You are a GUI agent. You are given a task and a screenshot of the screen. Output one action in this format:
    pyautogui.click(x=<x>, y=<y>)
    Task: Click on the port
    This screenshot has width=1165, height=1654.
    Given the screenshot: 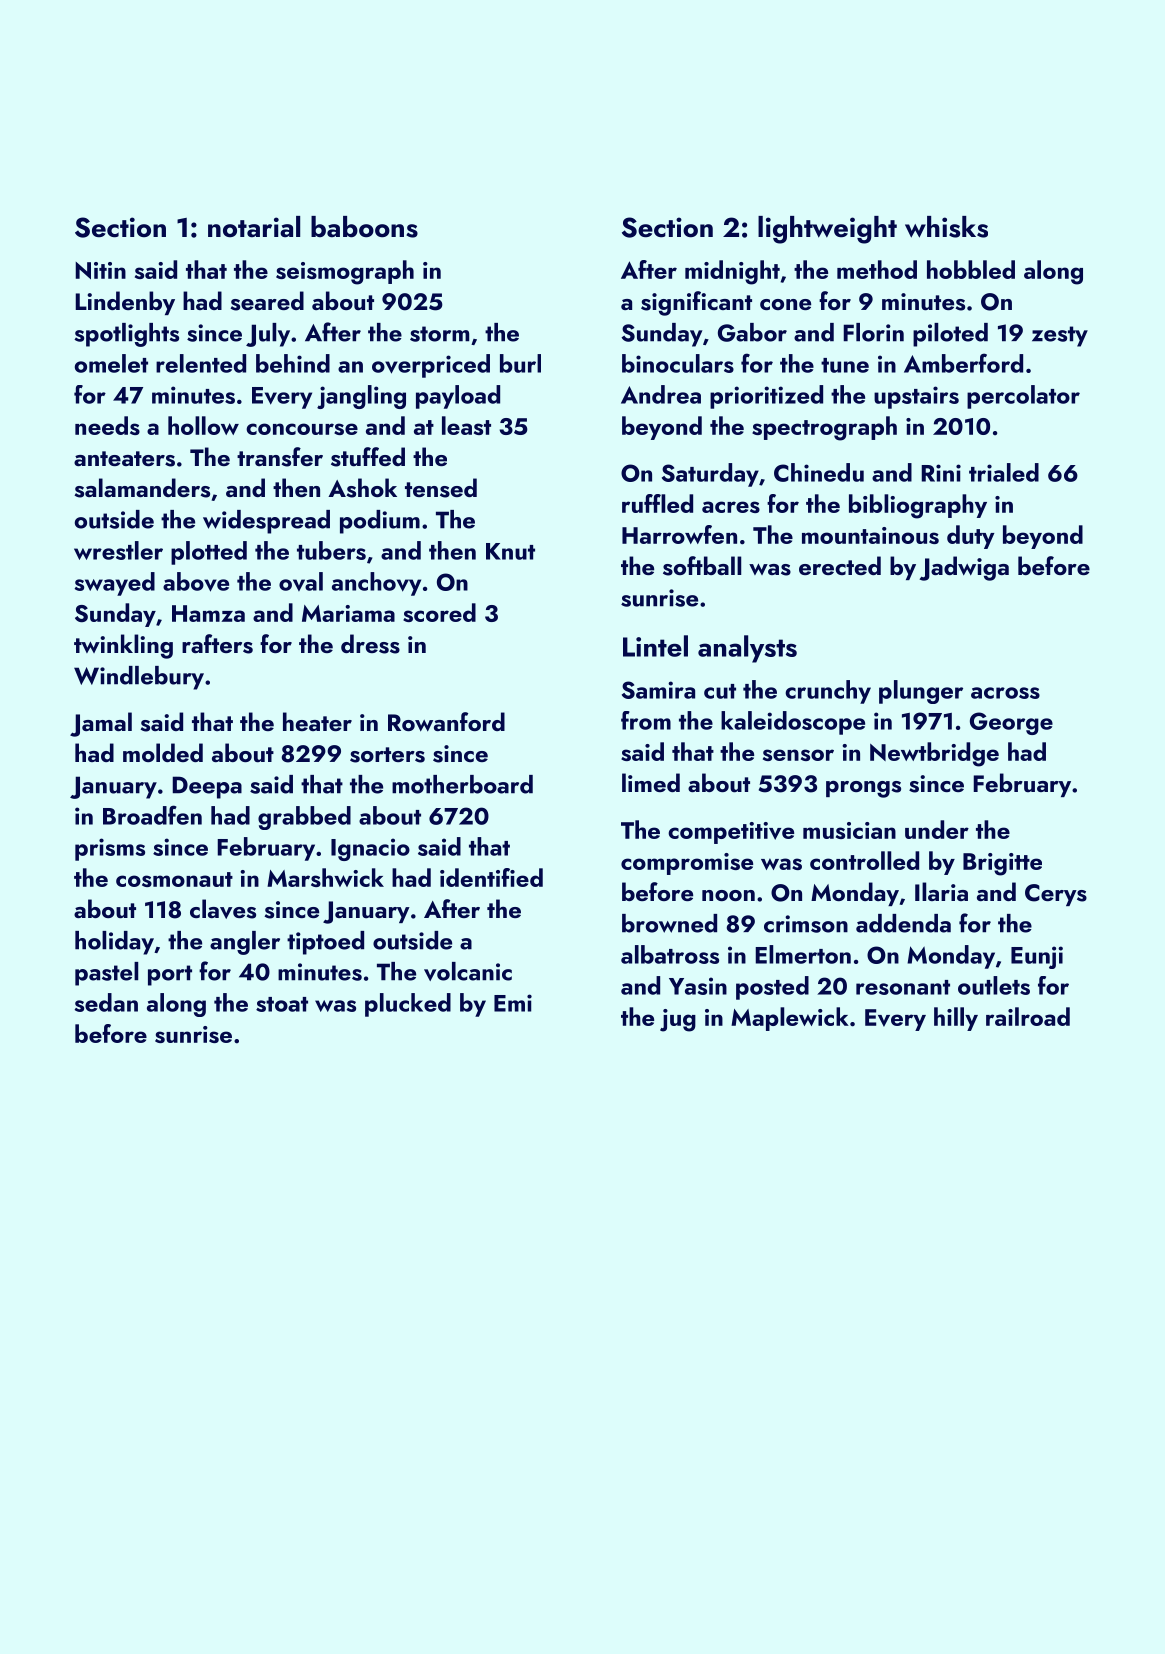 What is the action you would take?
    pyautogui.click(x=170, y=975)
